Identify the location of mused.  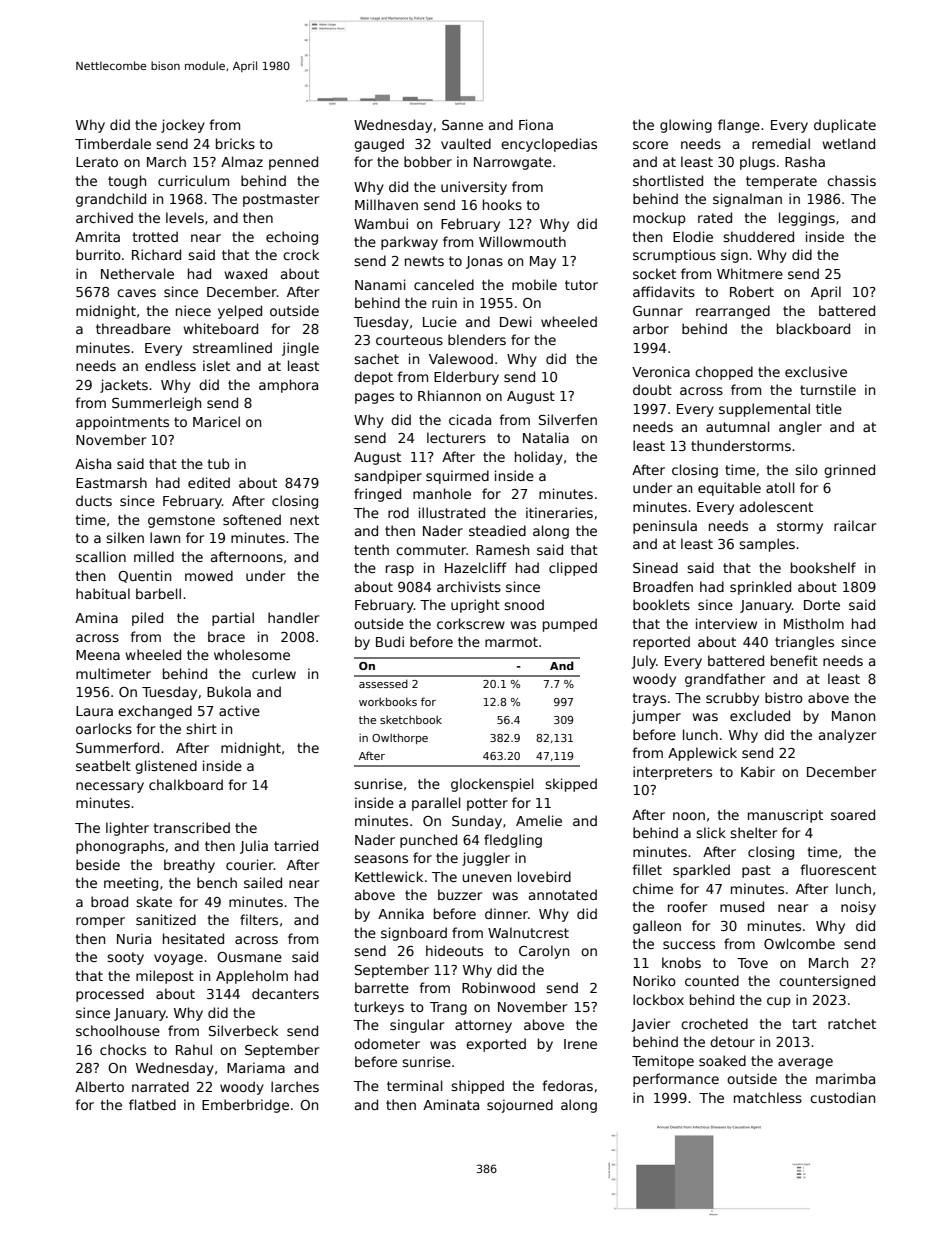
(742, 906).
